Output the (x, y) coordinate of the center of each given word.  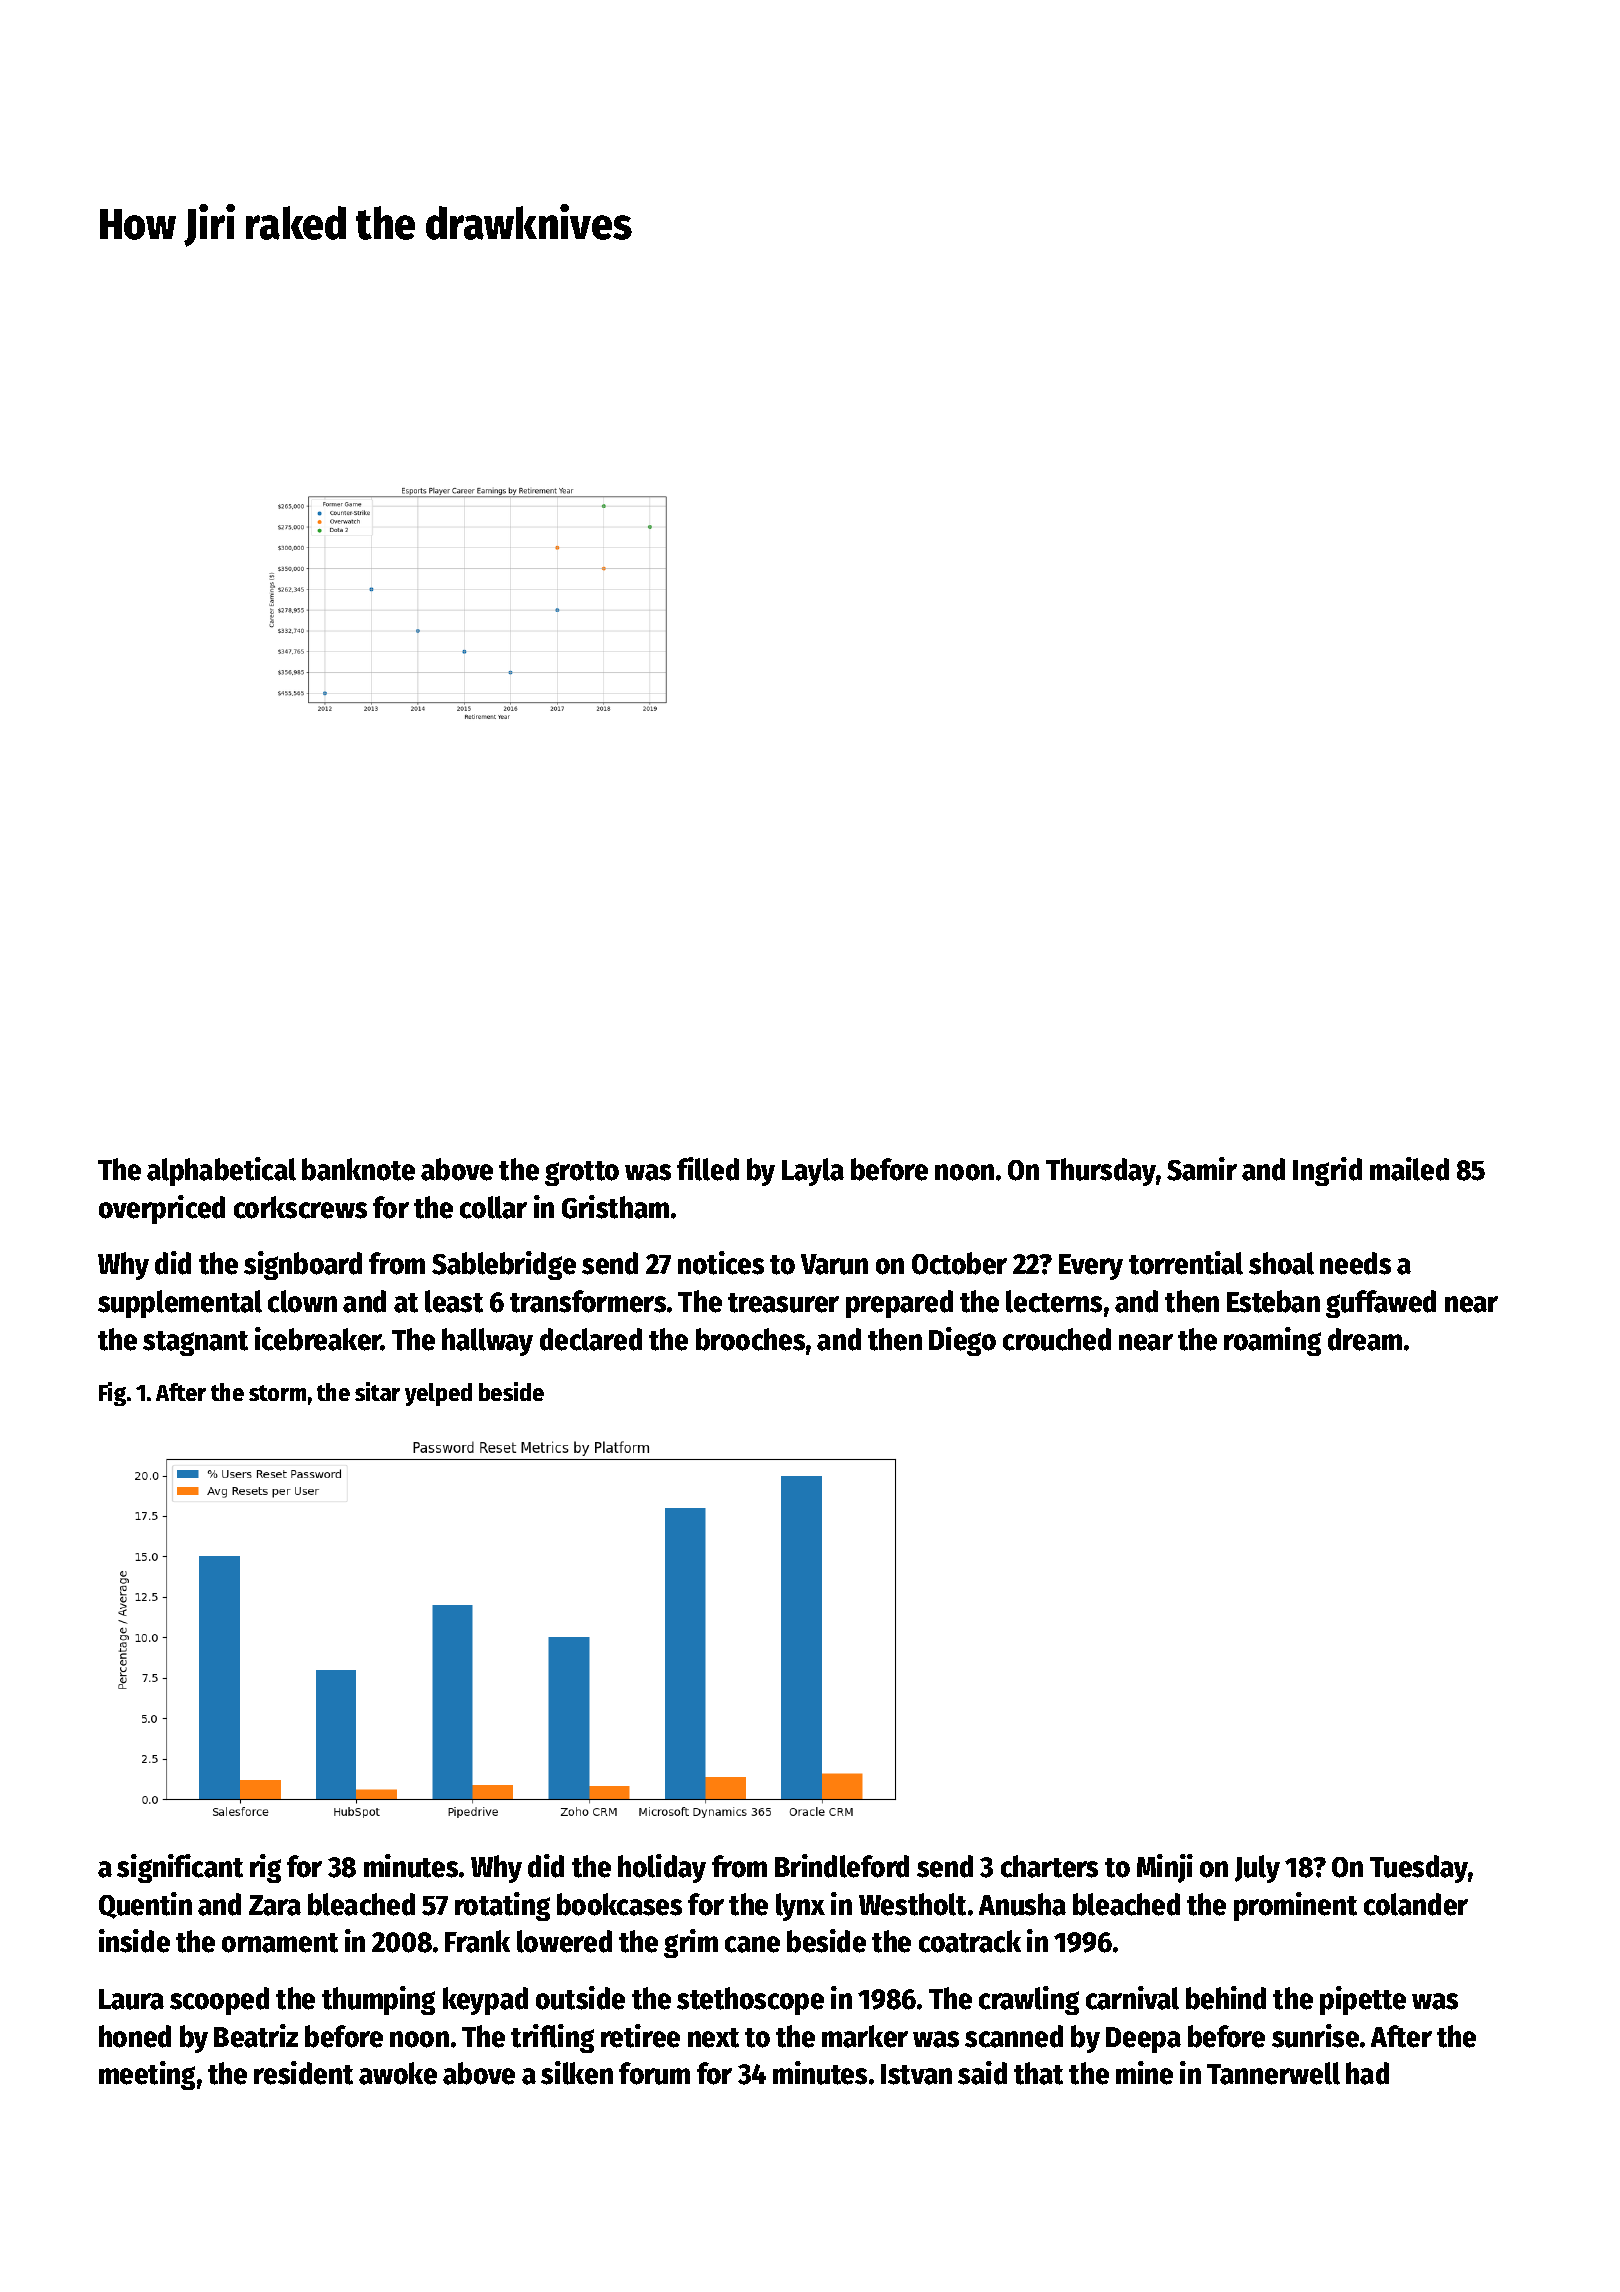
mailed (1409, 1169)
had (1367, 2073)
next (713, 2038)
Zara (275, 1905)
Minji (1165, 1868)
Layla (813, 1172)
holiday (662, 1868)
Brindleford (842, 1866)
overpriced (162, 1209)
